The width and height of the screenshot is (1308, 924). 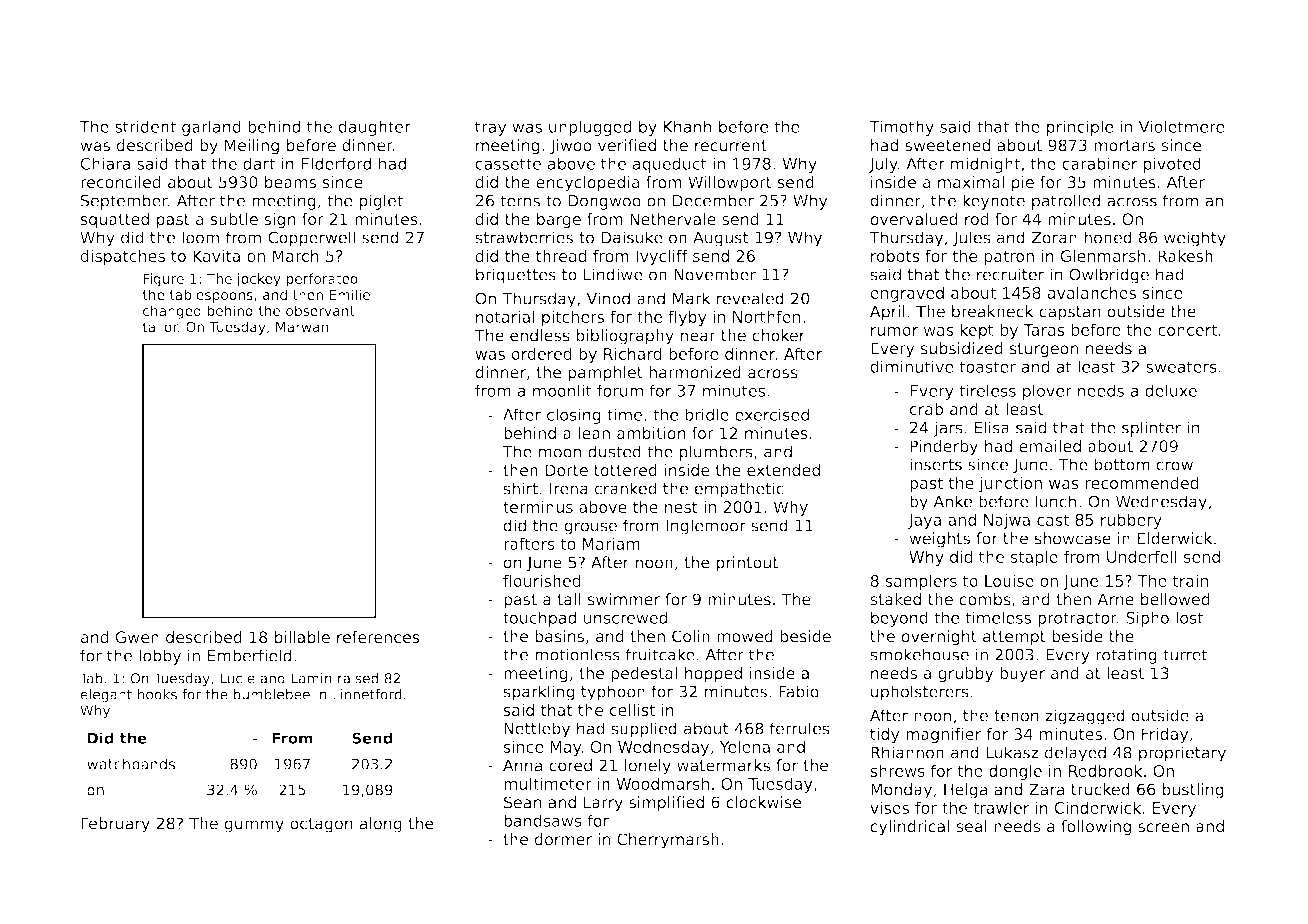 I want to click on concert, so click(x=1187, y=330).
